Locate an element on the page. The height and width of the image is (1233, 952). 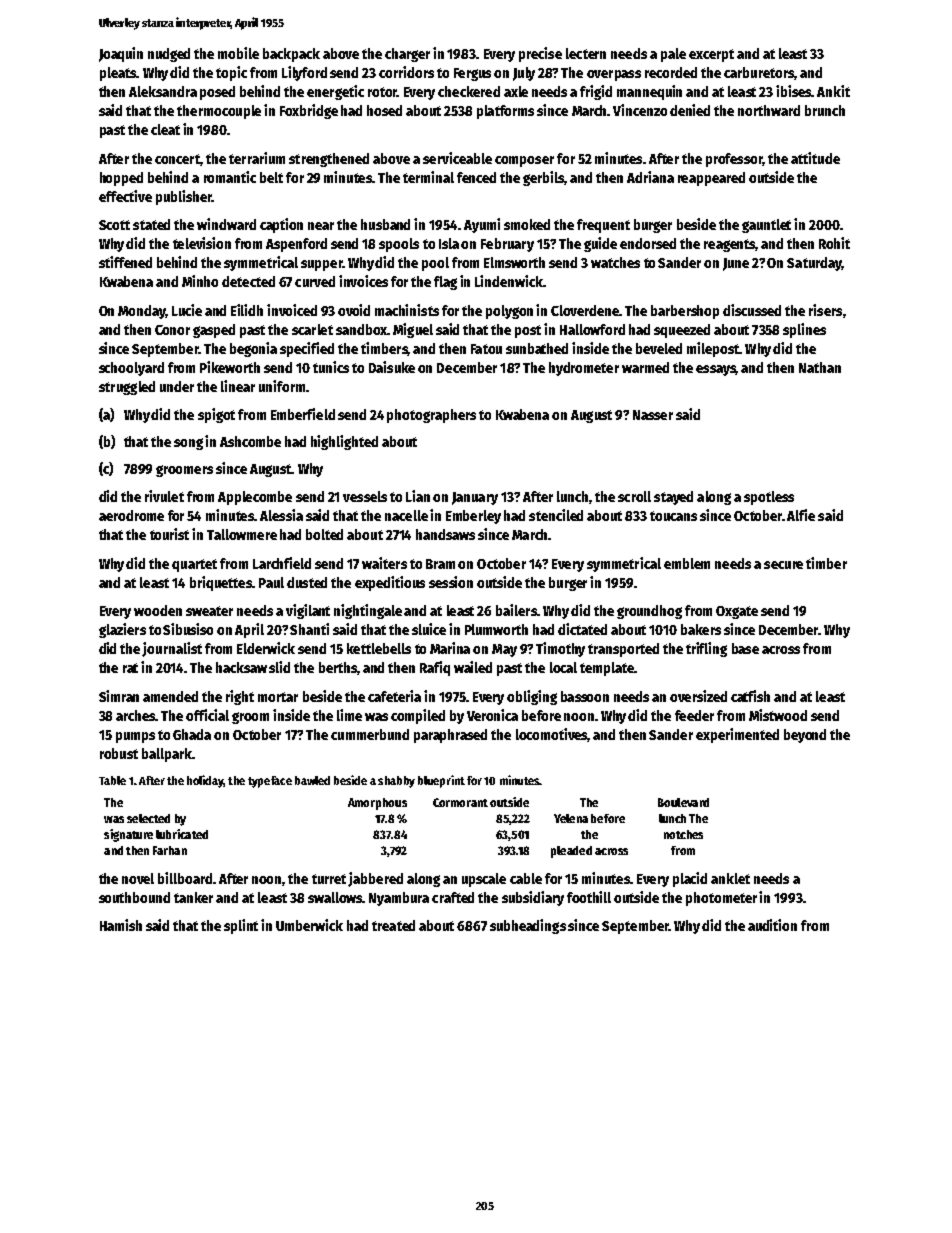
vigilant is located at coordinates (308, 611).
